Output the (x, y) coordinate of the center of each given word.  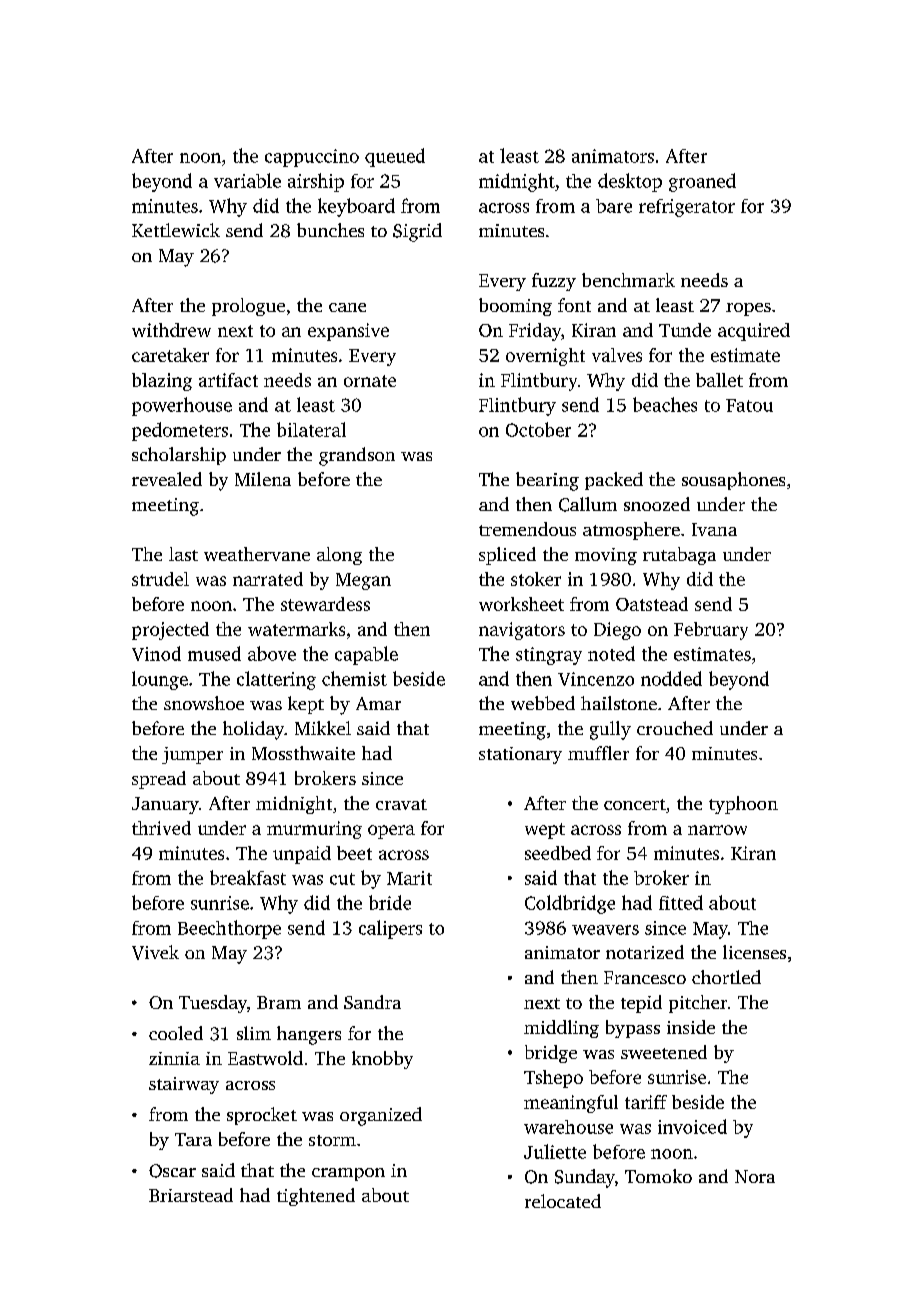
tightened (316, 1197)
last (183, 554)
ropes (748, 309)
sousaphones (733, 481)
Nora (755, 1176)
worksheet (521, 604)
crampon (348, 1174)
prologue (248, 307)
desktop (630, 182)
